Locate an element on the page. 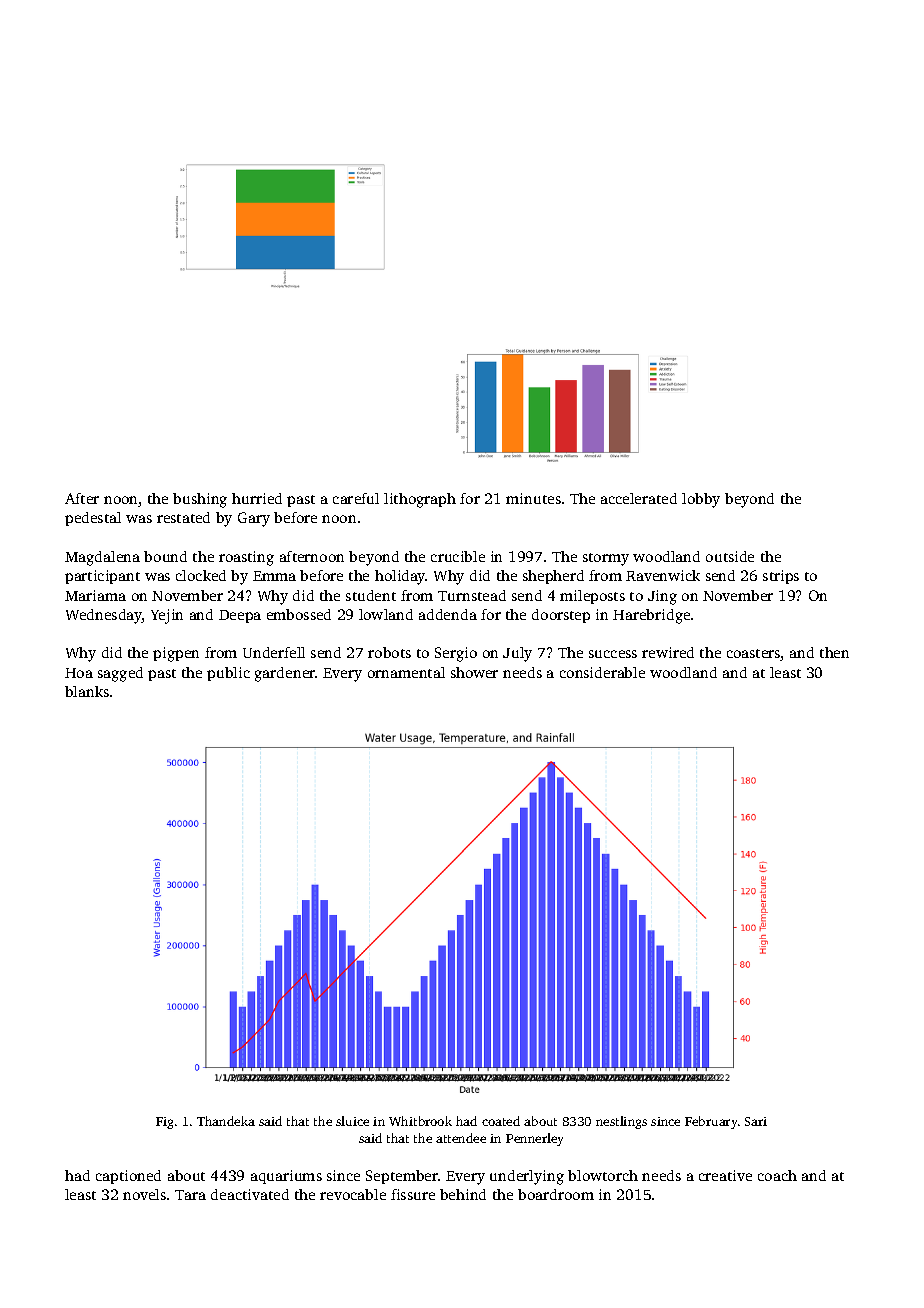 The width and height of the page is (924, 1308). lobby is located at coordinates (701, 500).
